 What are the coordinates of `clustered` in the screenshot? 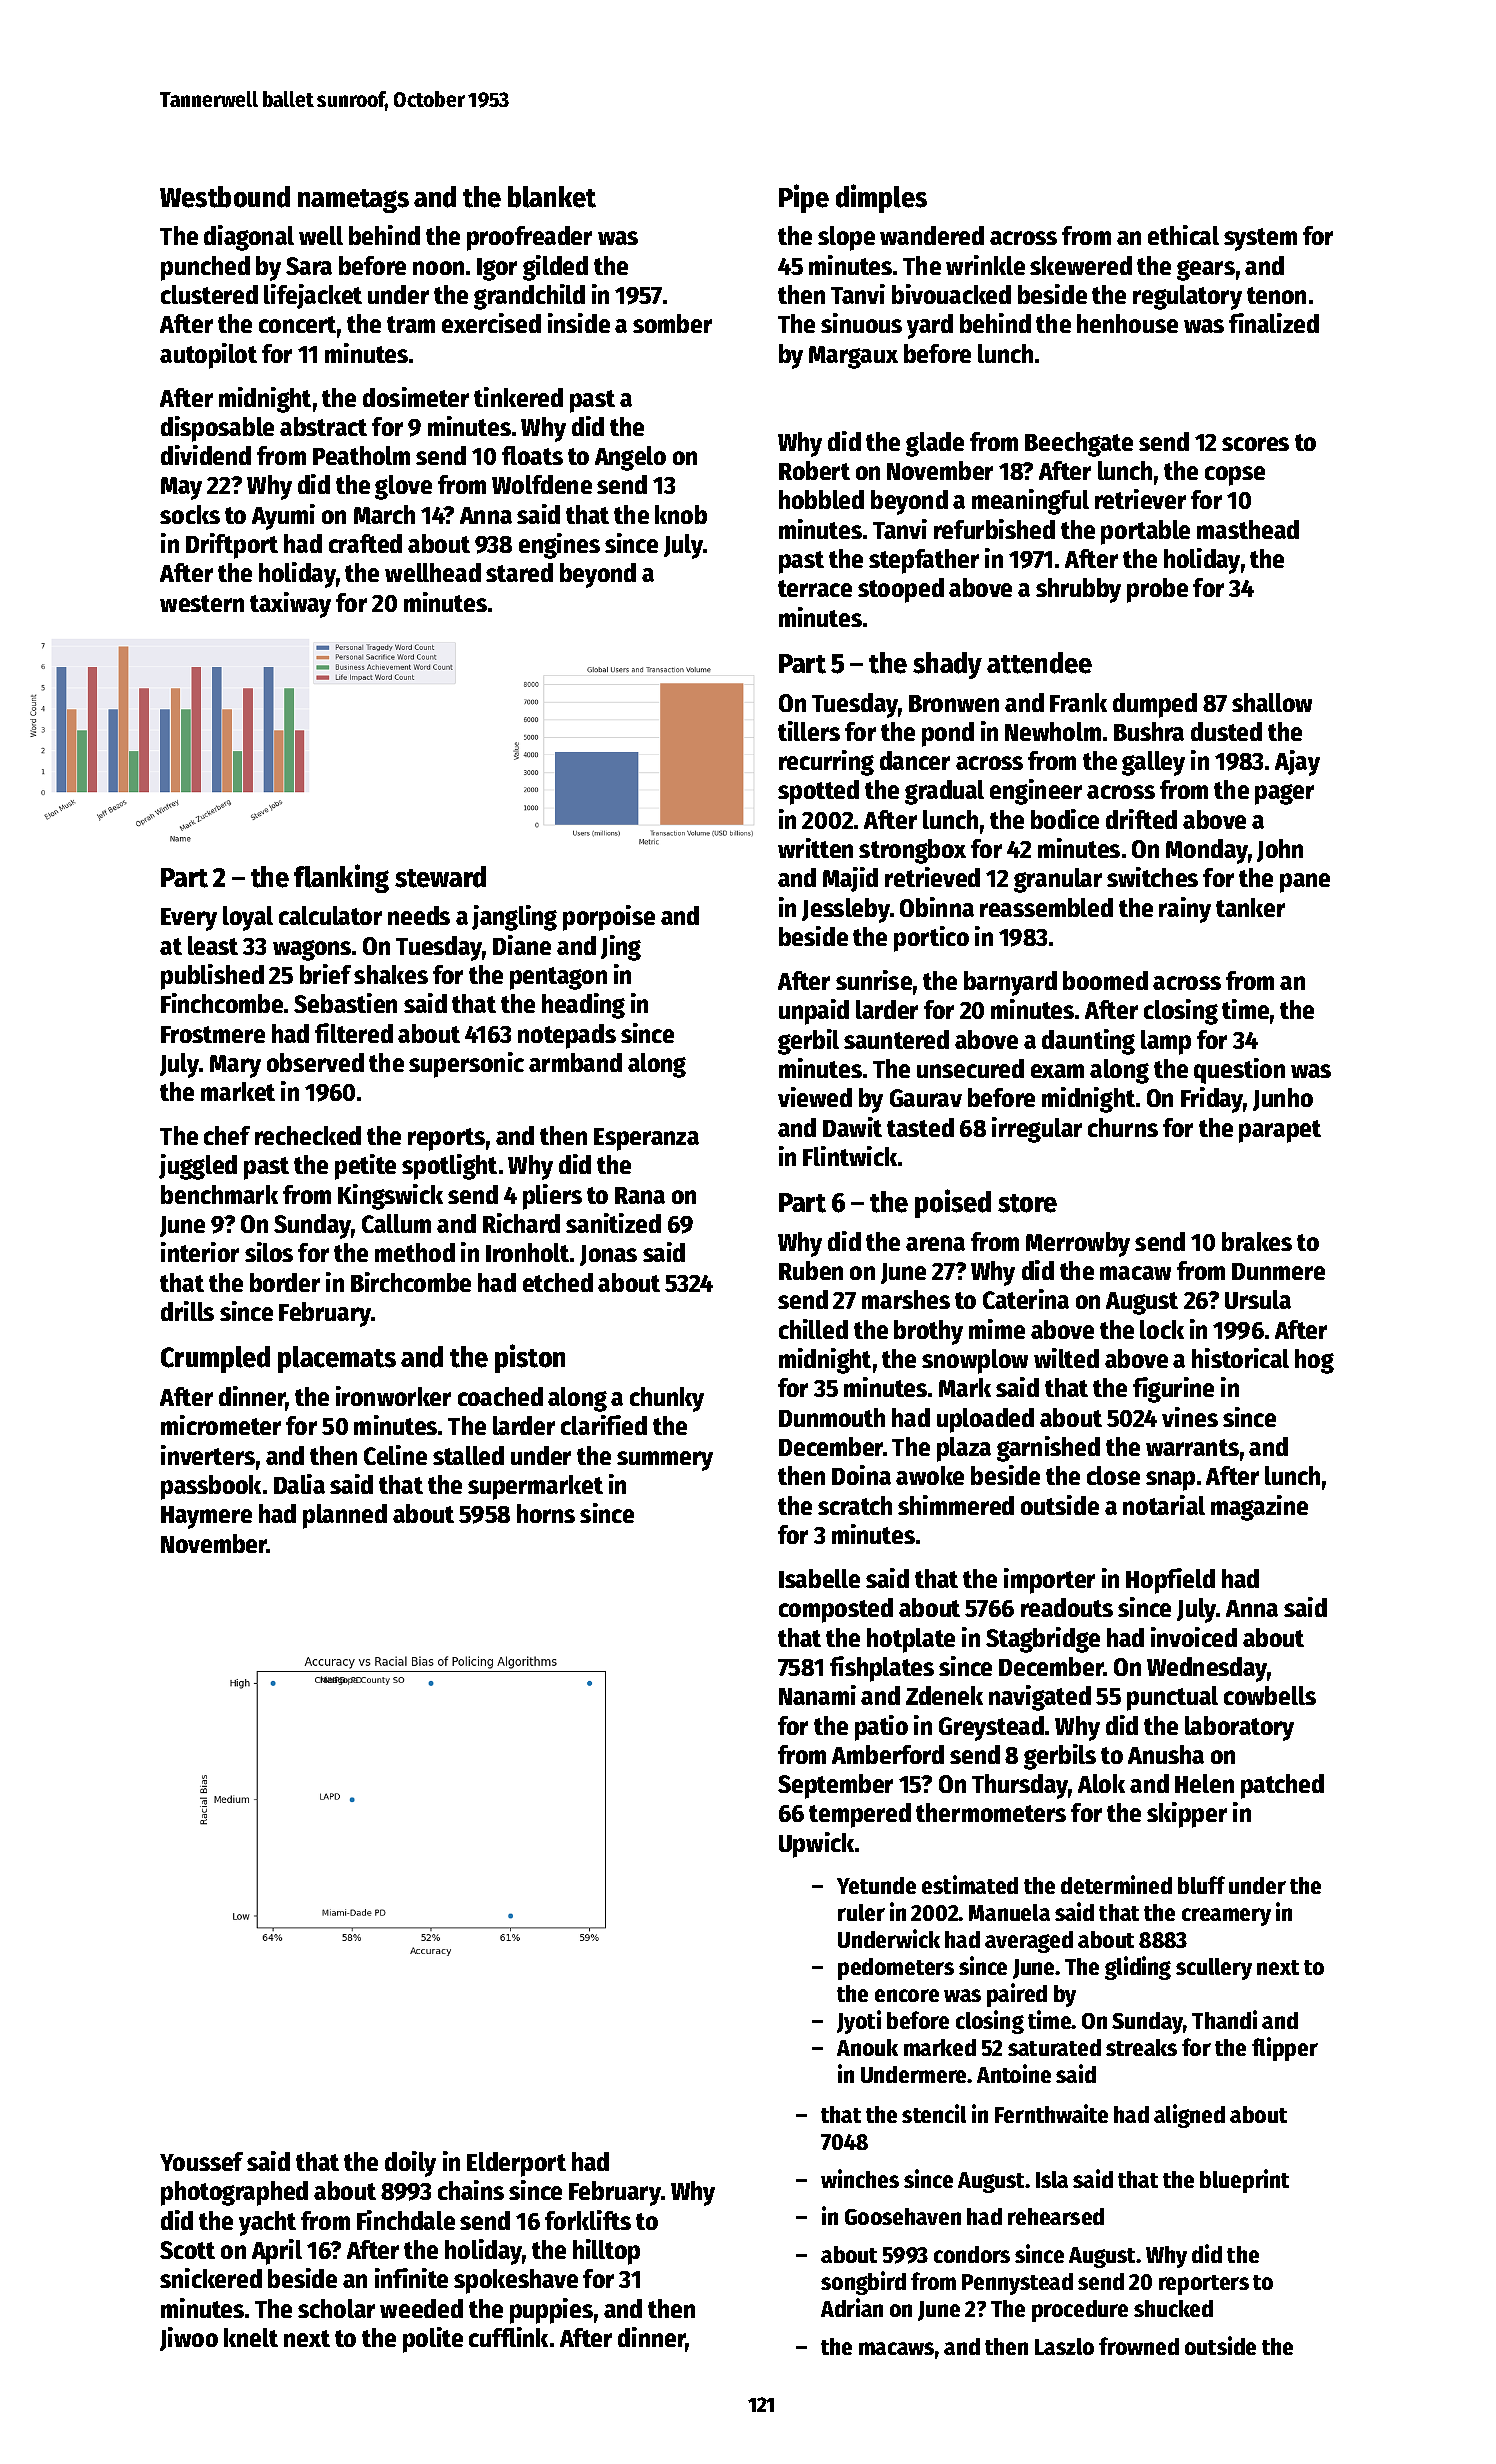 It's located at (209, 294).
